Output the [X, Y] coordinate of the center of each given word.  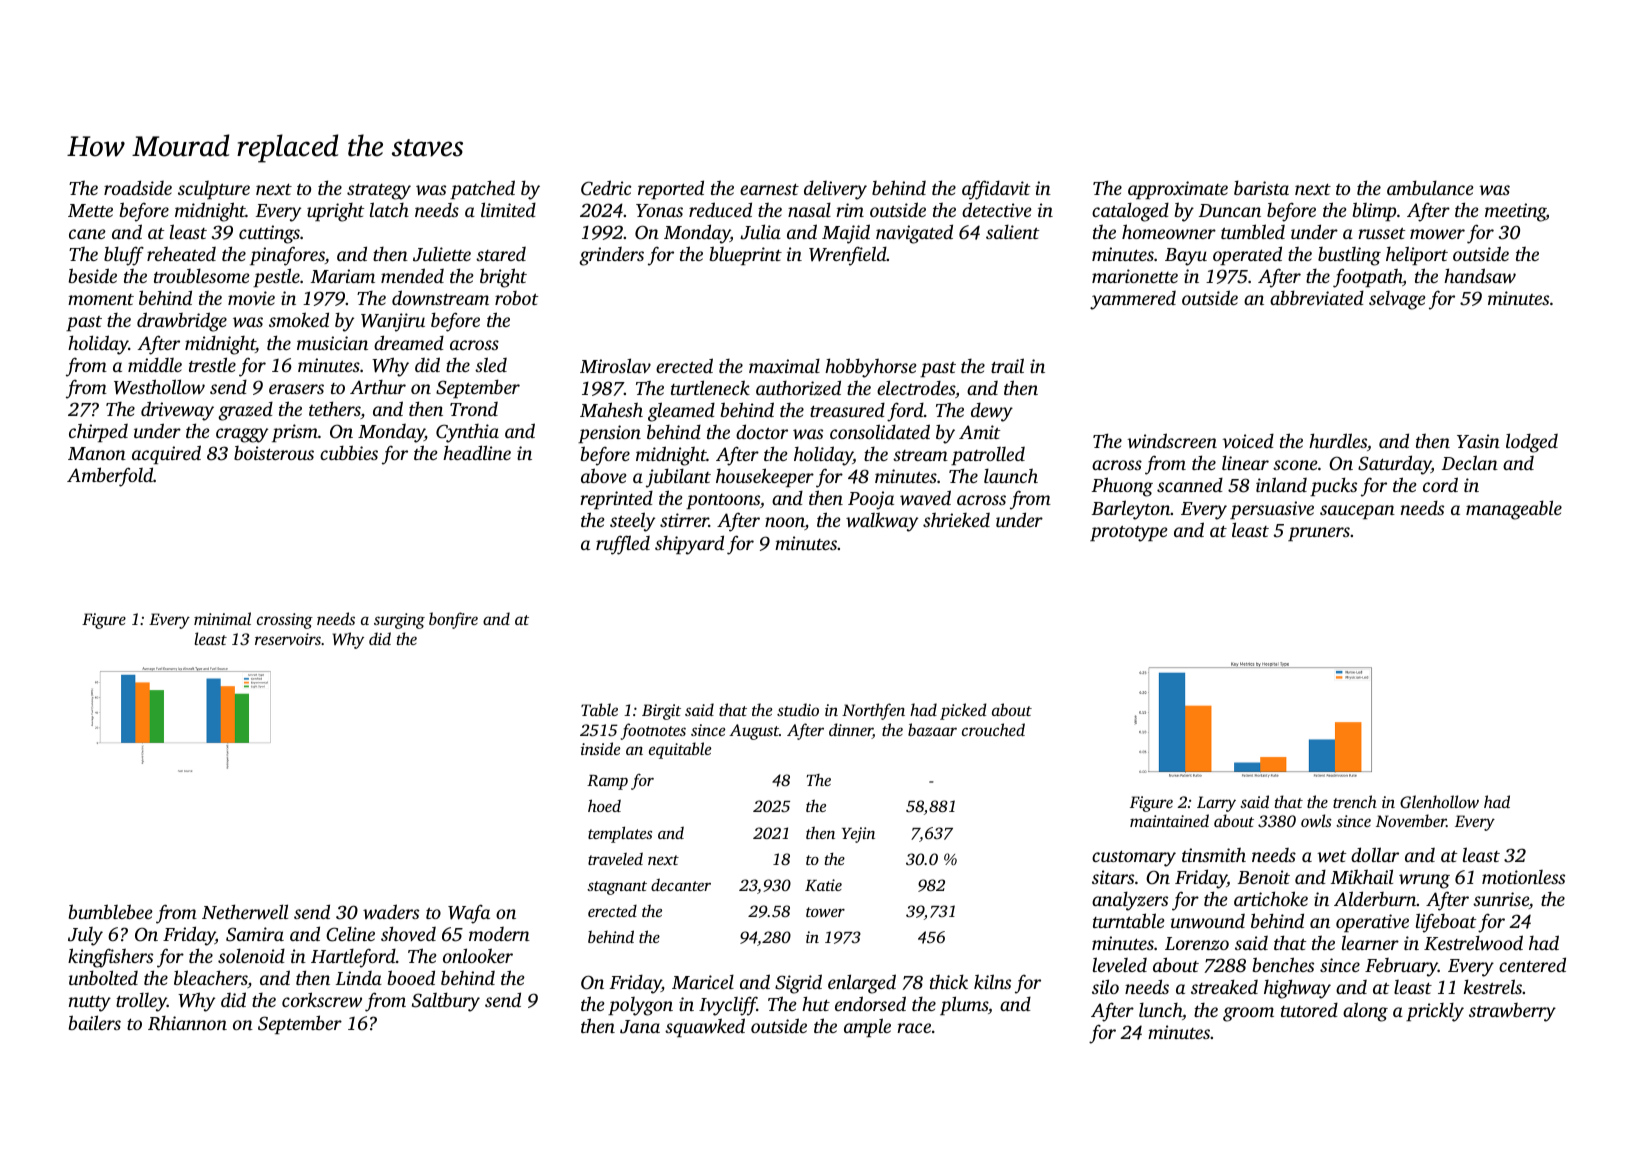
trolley [141, 1002]
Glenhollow [1439, 802]
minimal [222, 618]
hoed [604, 805]
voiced [1248, 440]
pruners [1319, 534]
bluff [124, 256]
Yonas [659, 210]
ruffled [623, 545]
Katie [823, 885]
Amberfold [110, 477]
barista [1261, 187]
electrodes [916, 387]
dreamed [409, 342]
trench [1355, 801]
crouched [993, 729]
